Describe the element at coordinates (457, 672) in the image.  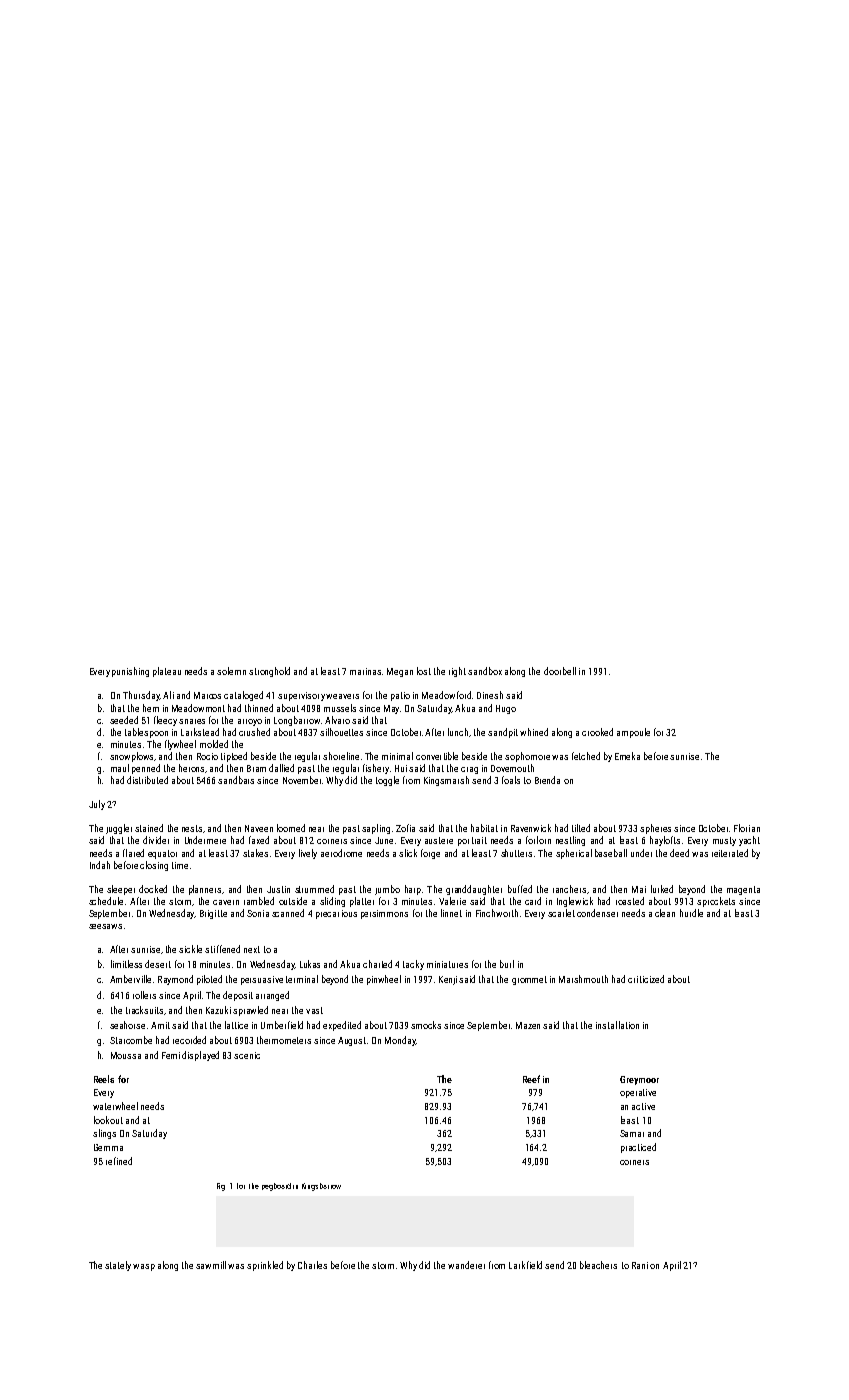
I see `right` at that location.
